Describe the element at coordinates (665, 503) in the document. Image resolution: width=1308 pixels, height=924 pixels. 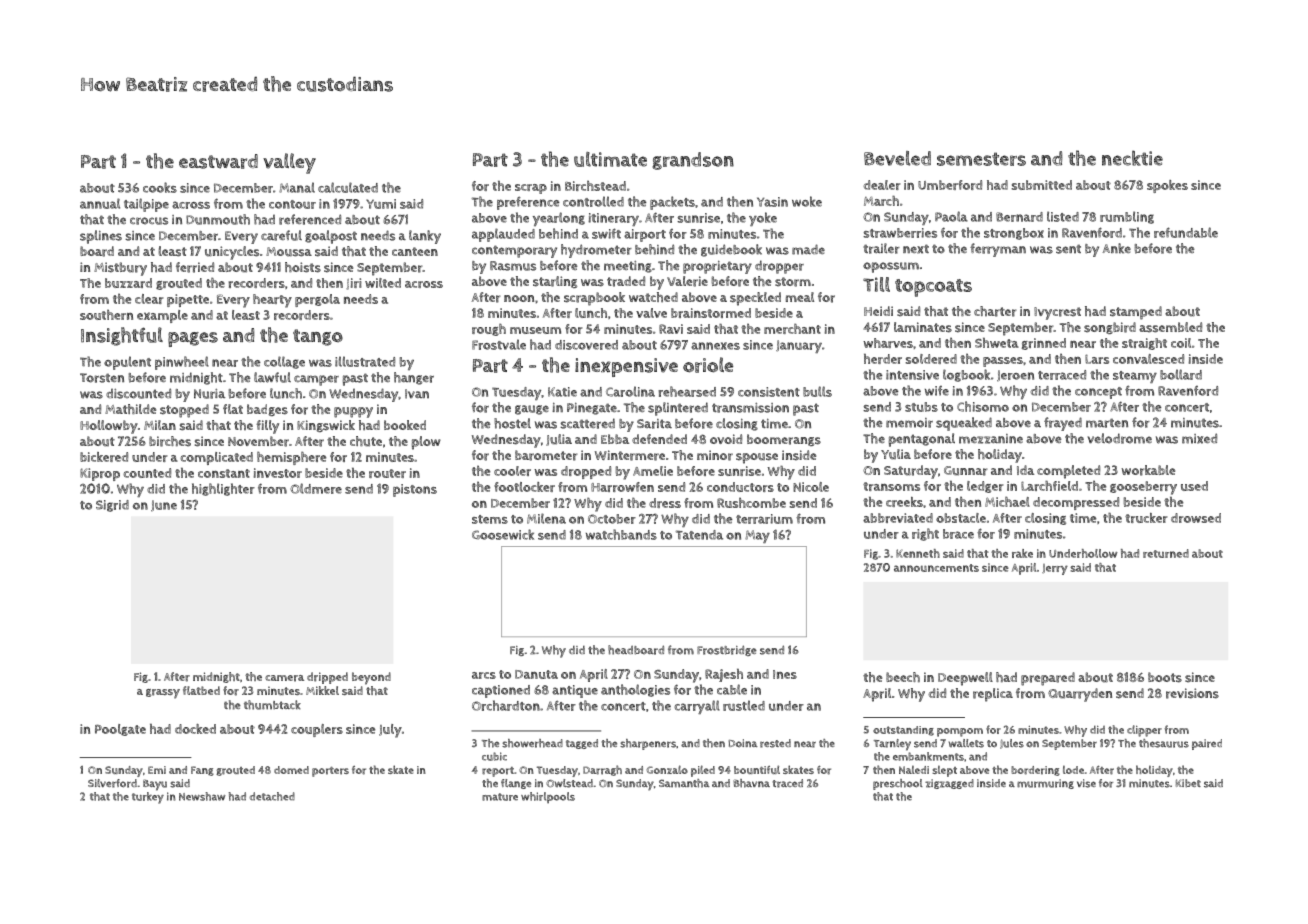
I see `dress` at that location.
